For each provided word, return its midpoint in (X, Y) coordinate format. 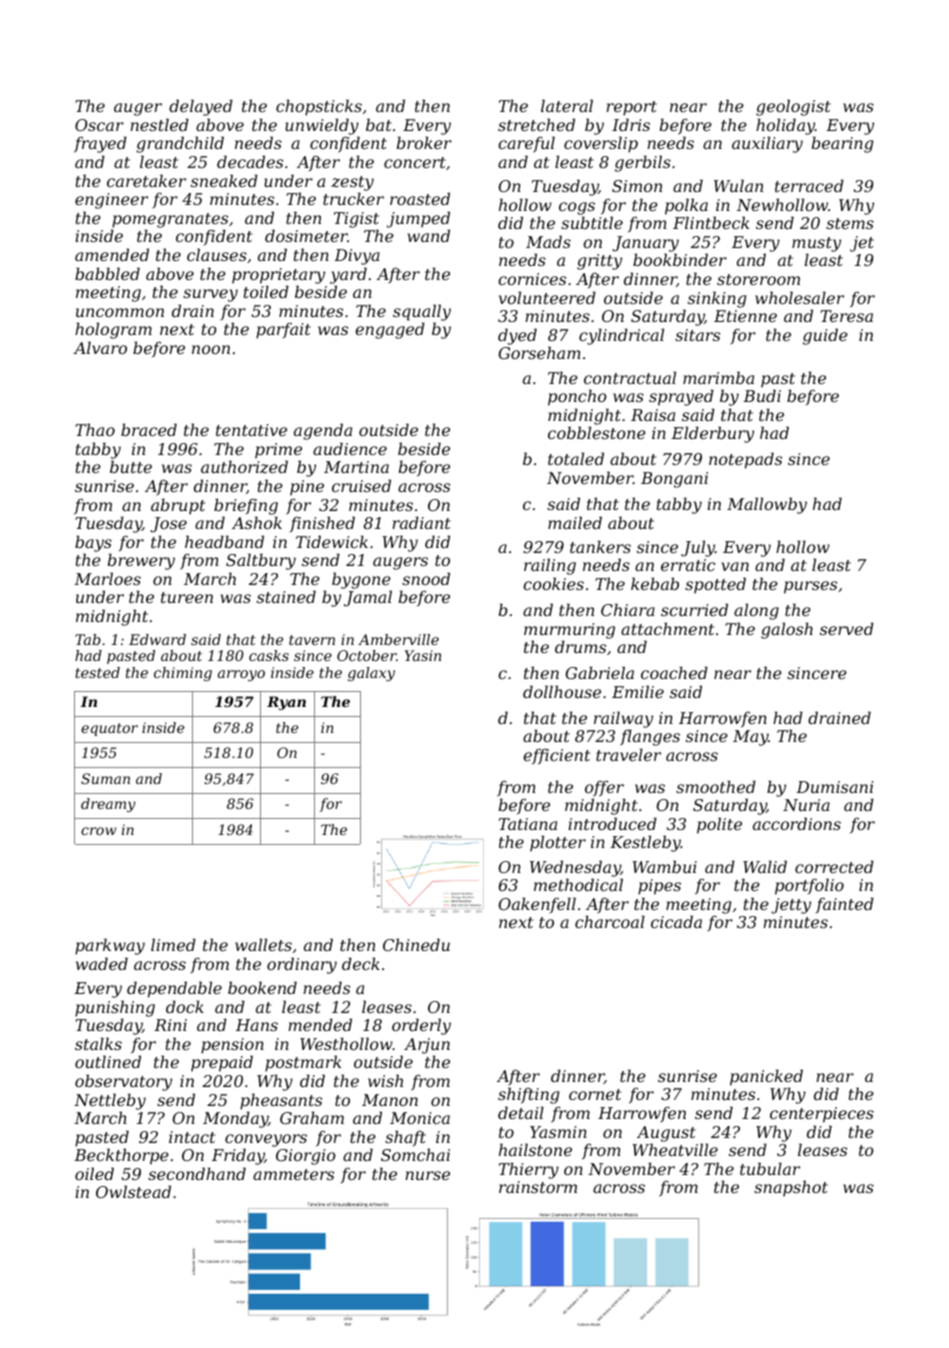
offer (604, 788)
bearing (842, 144)
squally (422, 312)
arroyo (241, 675)
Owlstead (133, 1191)
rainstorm (538, 1187)
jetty (791, 906)
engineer (111, 201)
